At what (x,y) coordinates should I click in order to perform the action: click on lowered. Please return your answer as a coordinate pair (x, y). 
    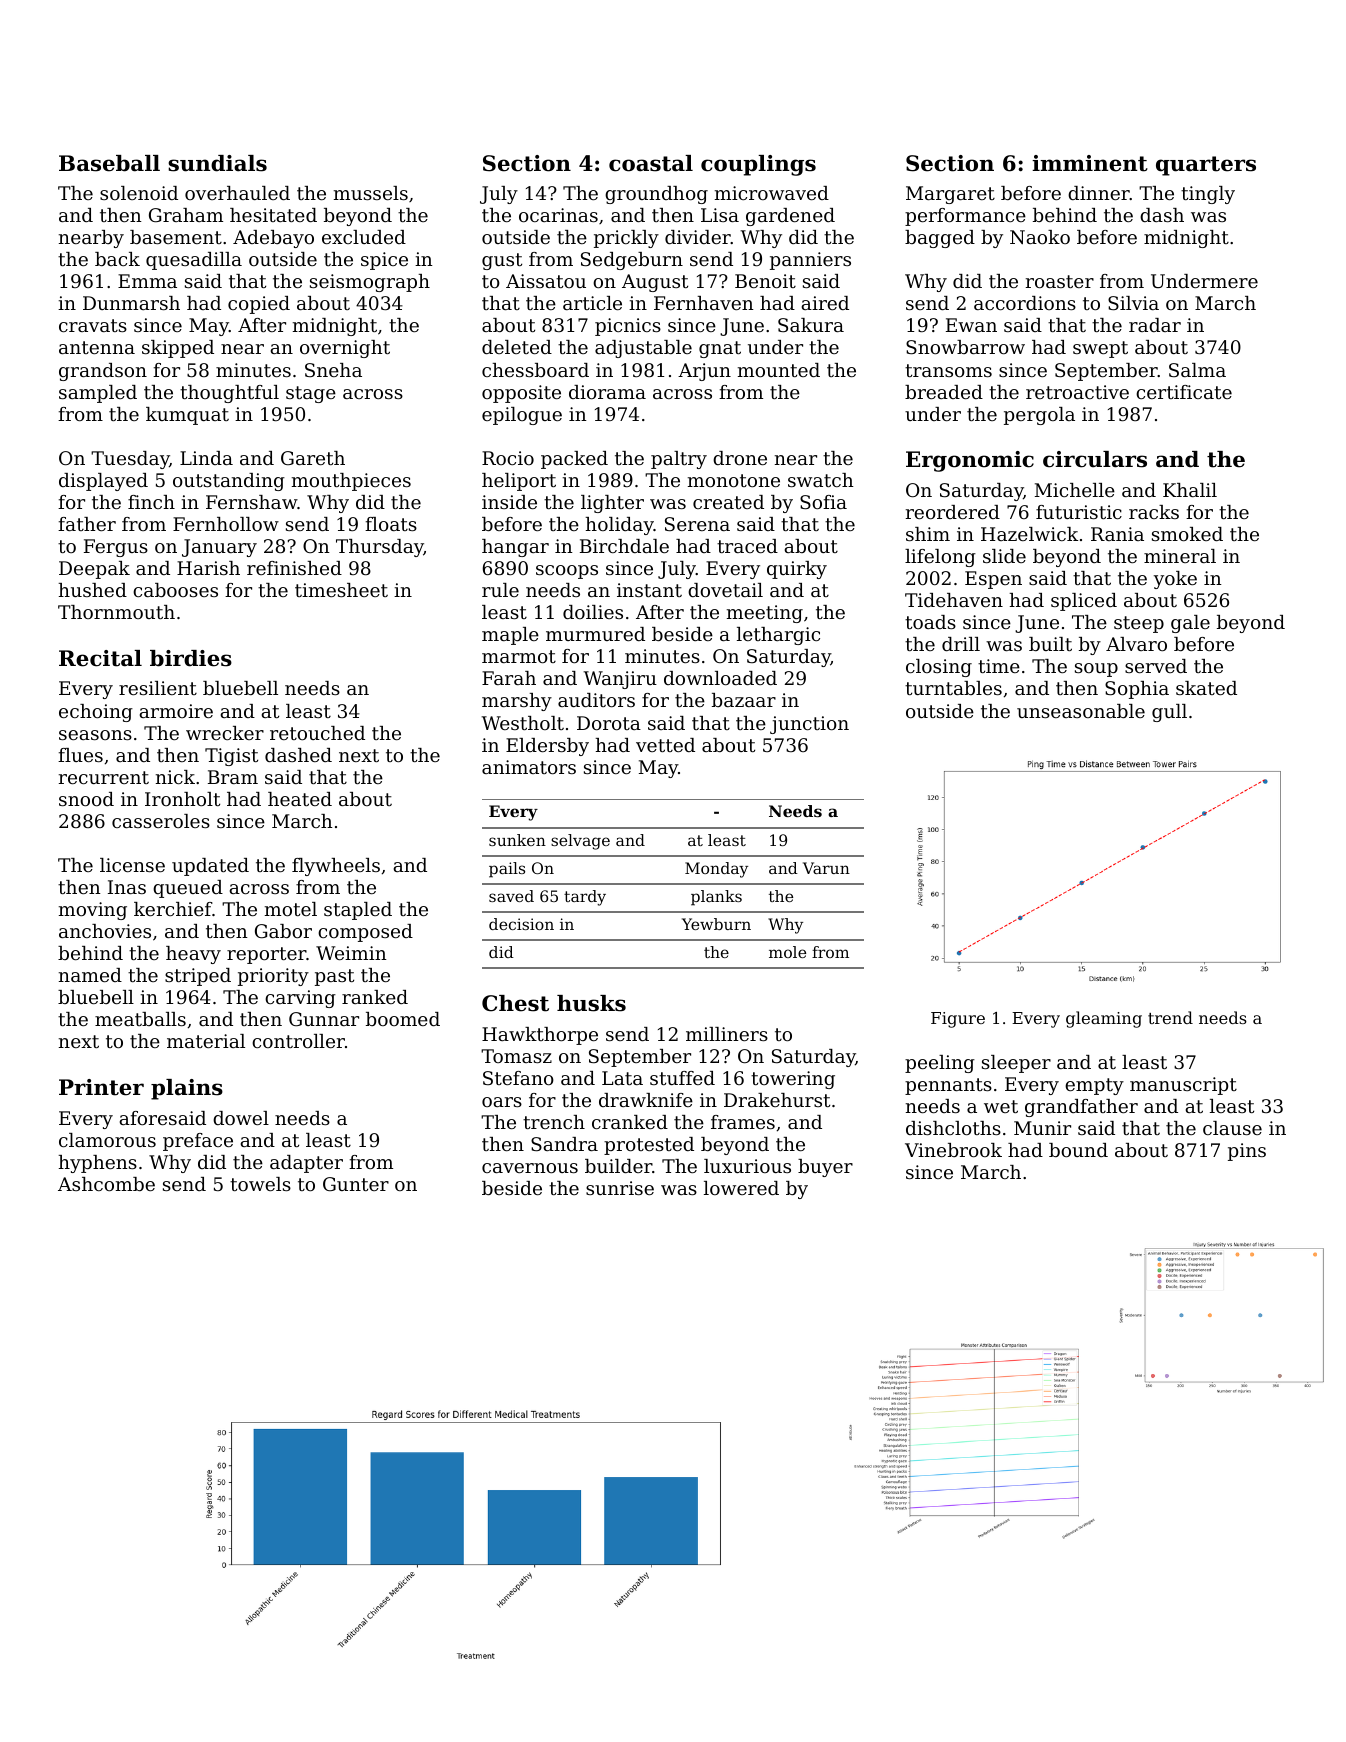
    Looking at the image, I should click on (741, 1188).
